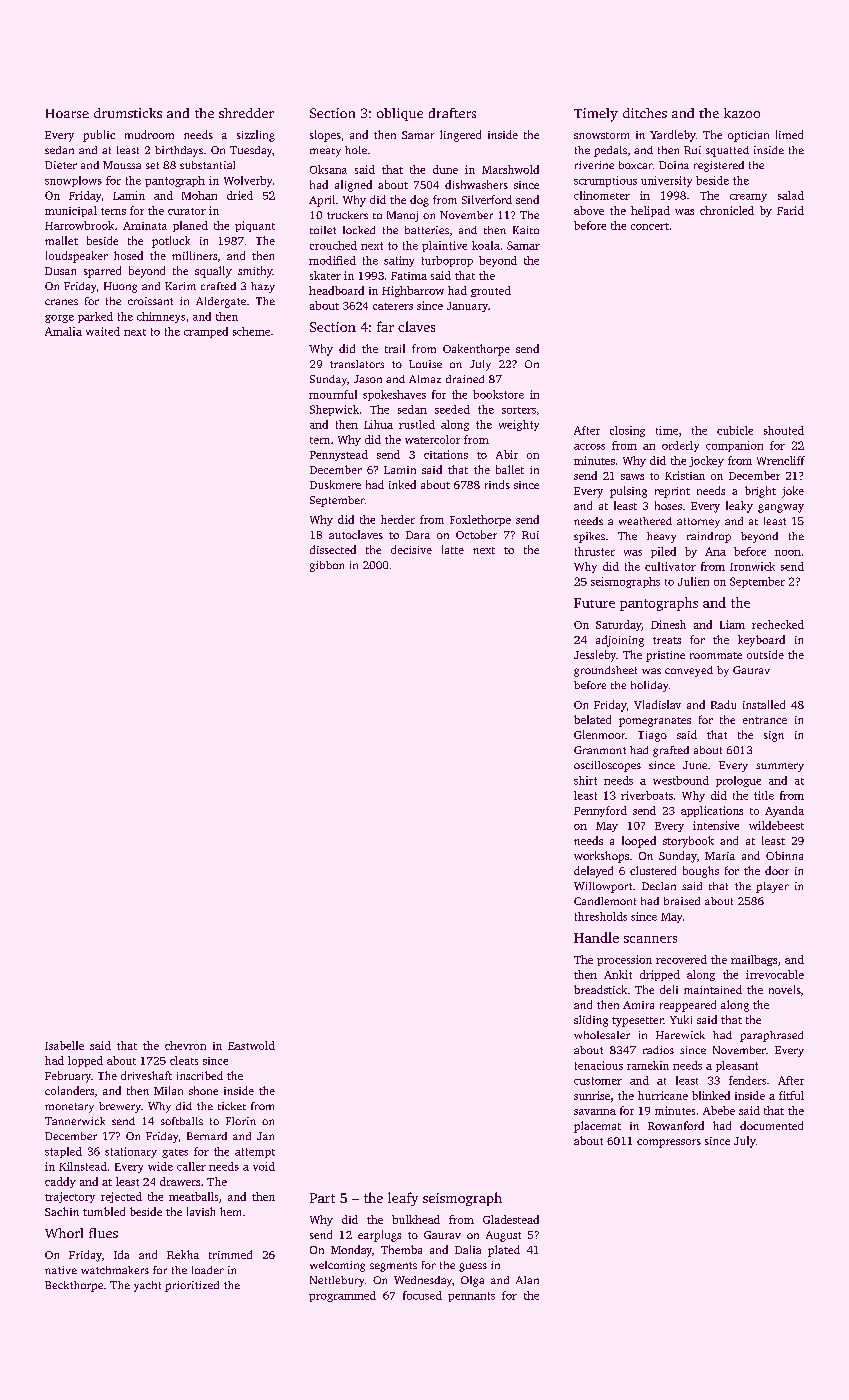  I want to click on chevron, so click(185, 1045).
